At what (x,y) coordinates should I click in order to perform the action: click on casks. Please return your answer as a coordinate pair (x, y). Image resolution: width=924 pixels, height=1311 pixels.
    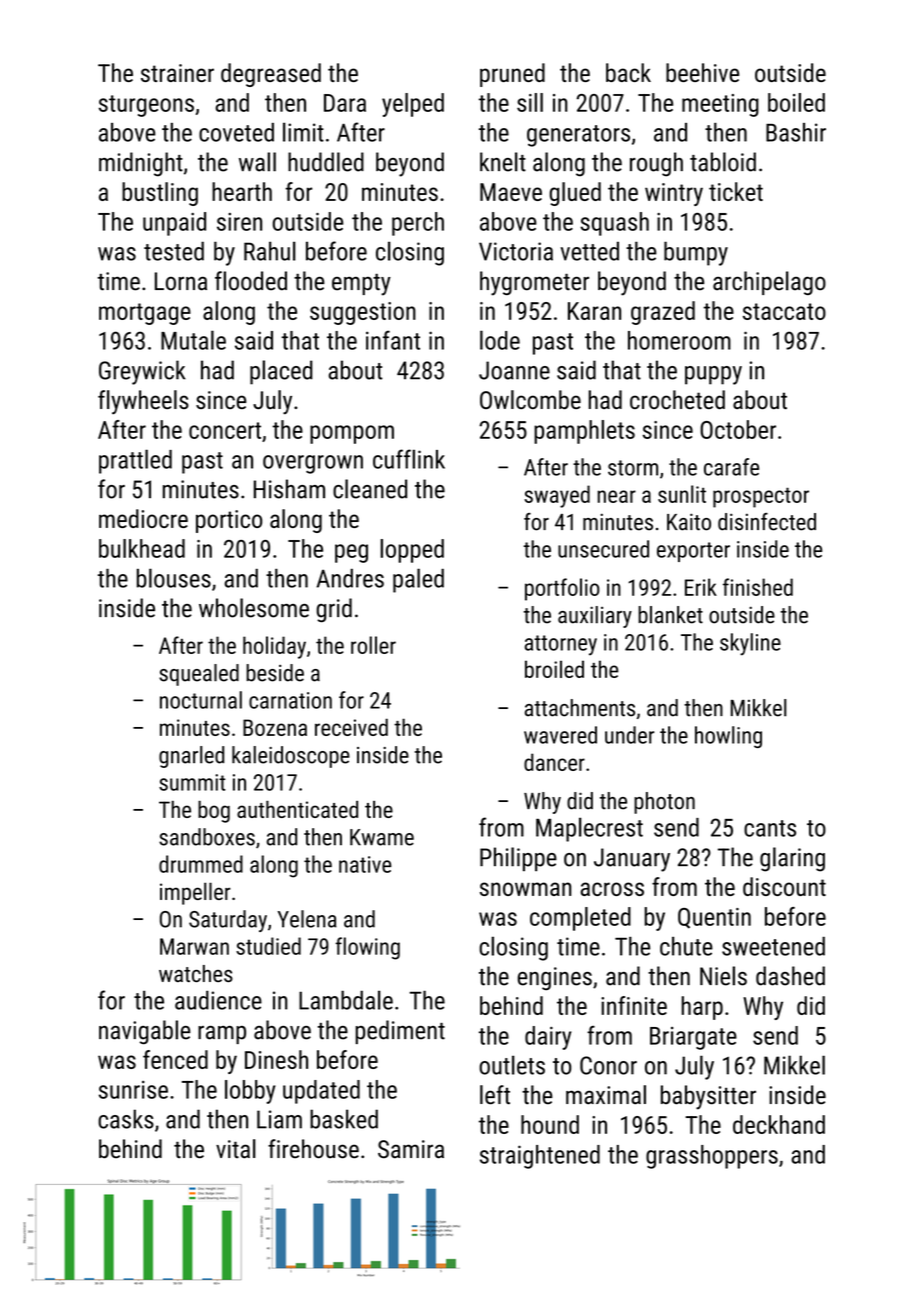
    Looking at the image, I should click on (126, 1119).
